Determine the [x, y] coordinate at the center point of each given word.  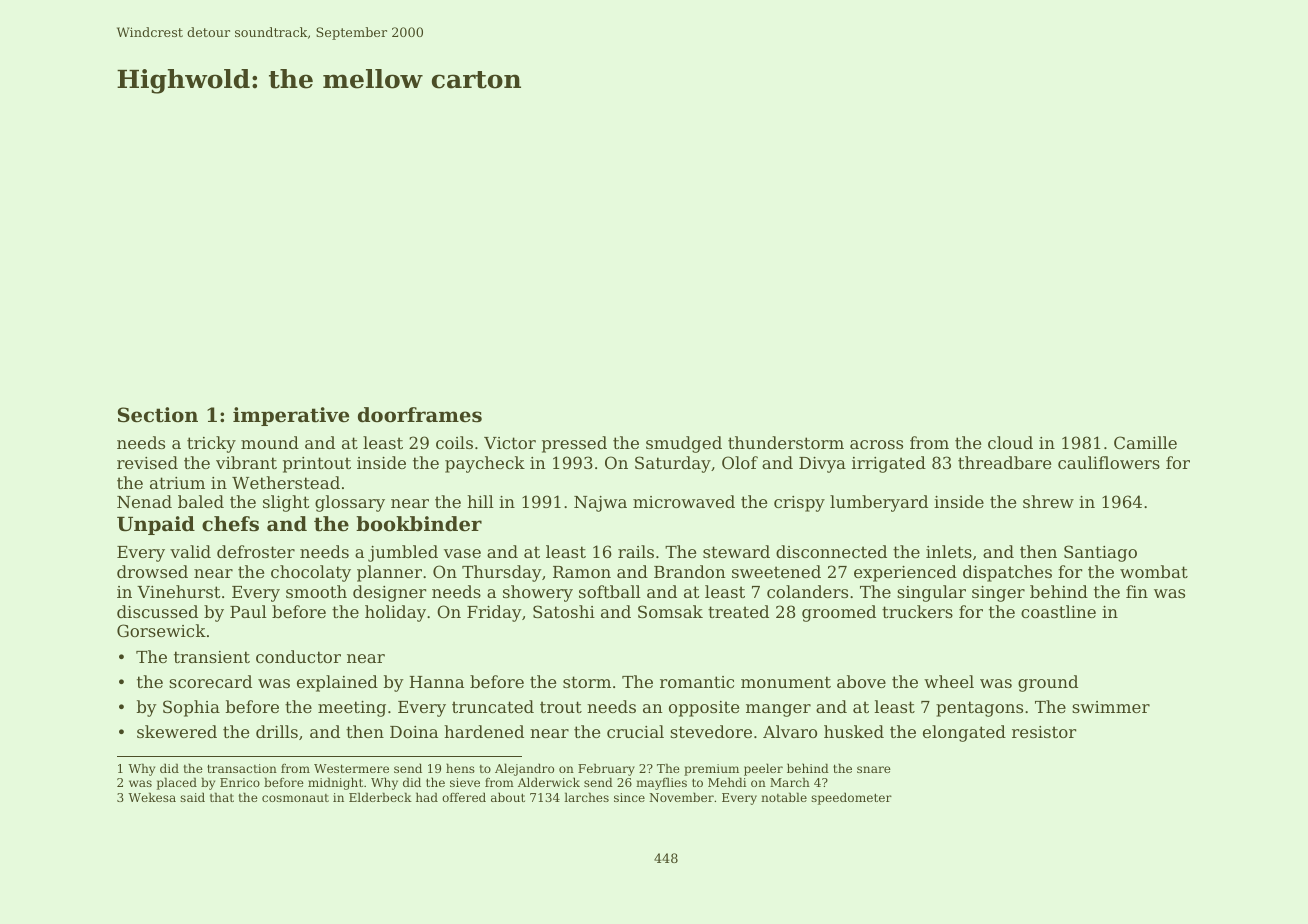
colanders [807, 591]
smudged [684, 444]
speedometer [851, 798]
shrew [1048, 501]
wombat [1154, 571]
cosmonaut [295, 798]
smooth [316, 591]
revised [147, 462]
